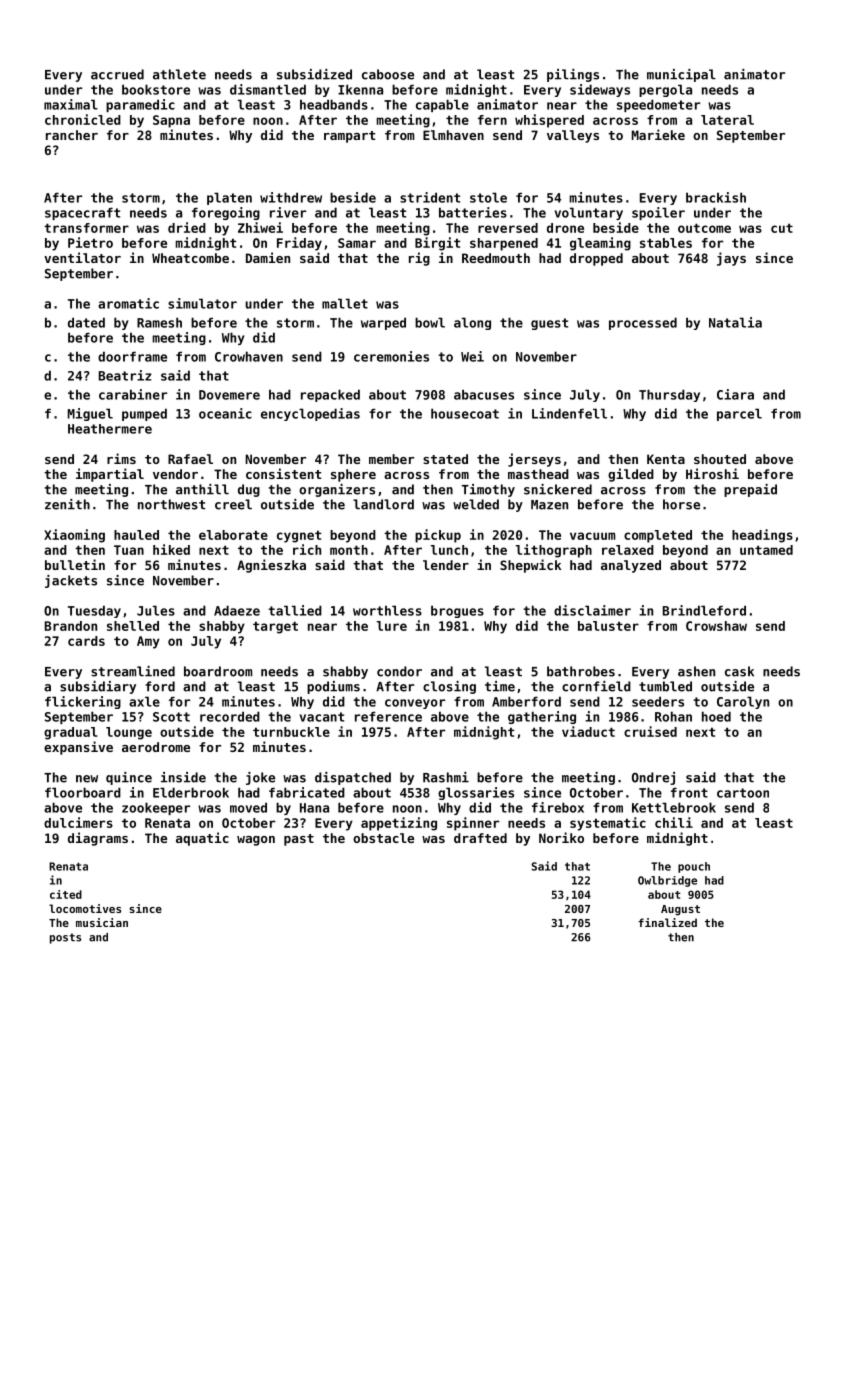 The height and width of the screenshot is (1400, 849). Describe the element at coordinates (102, 922) in the screenshot. I see `musician` at that location.
